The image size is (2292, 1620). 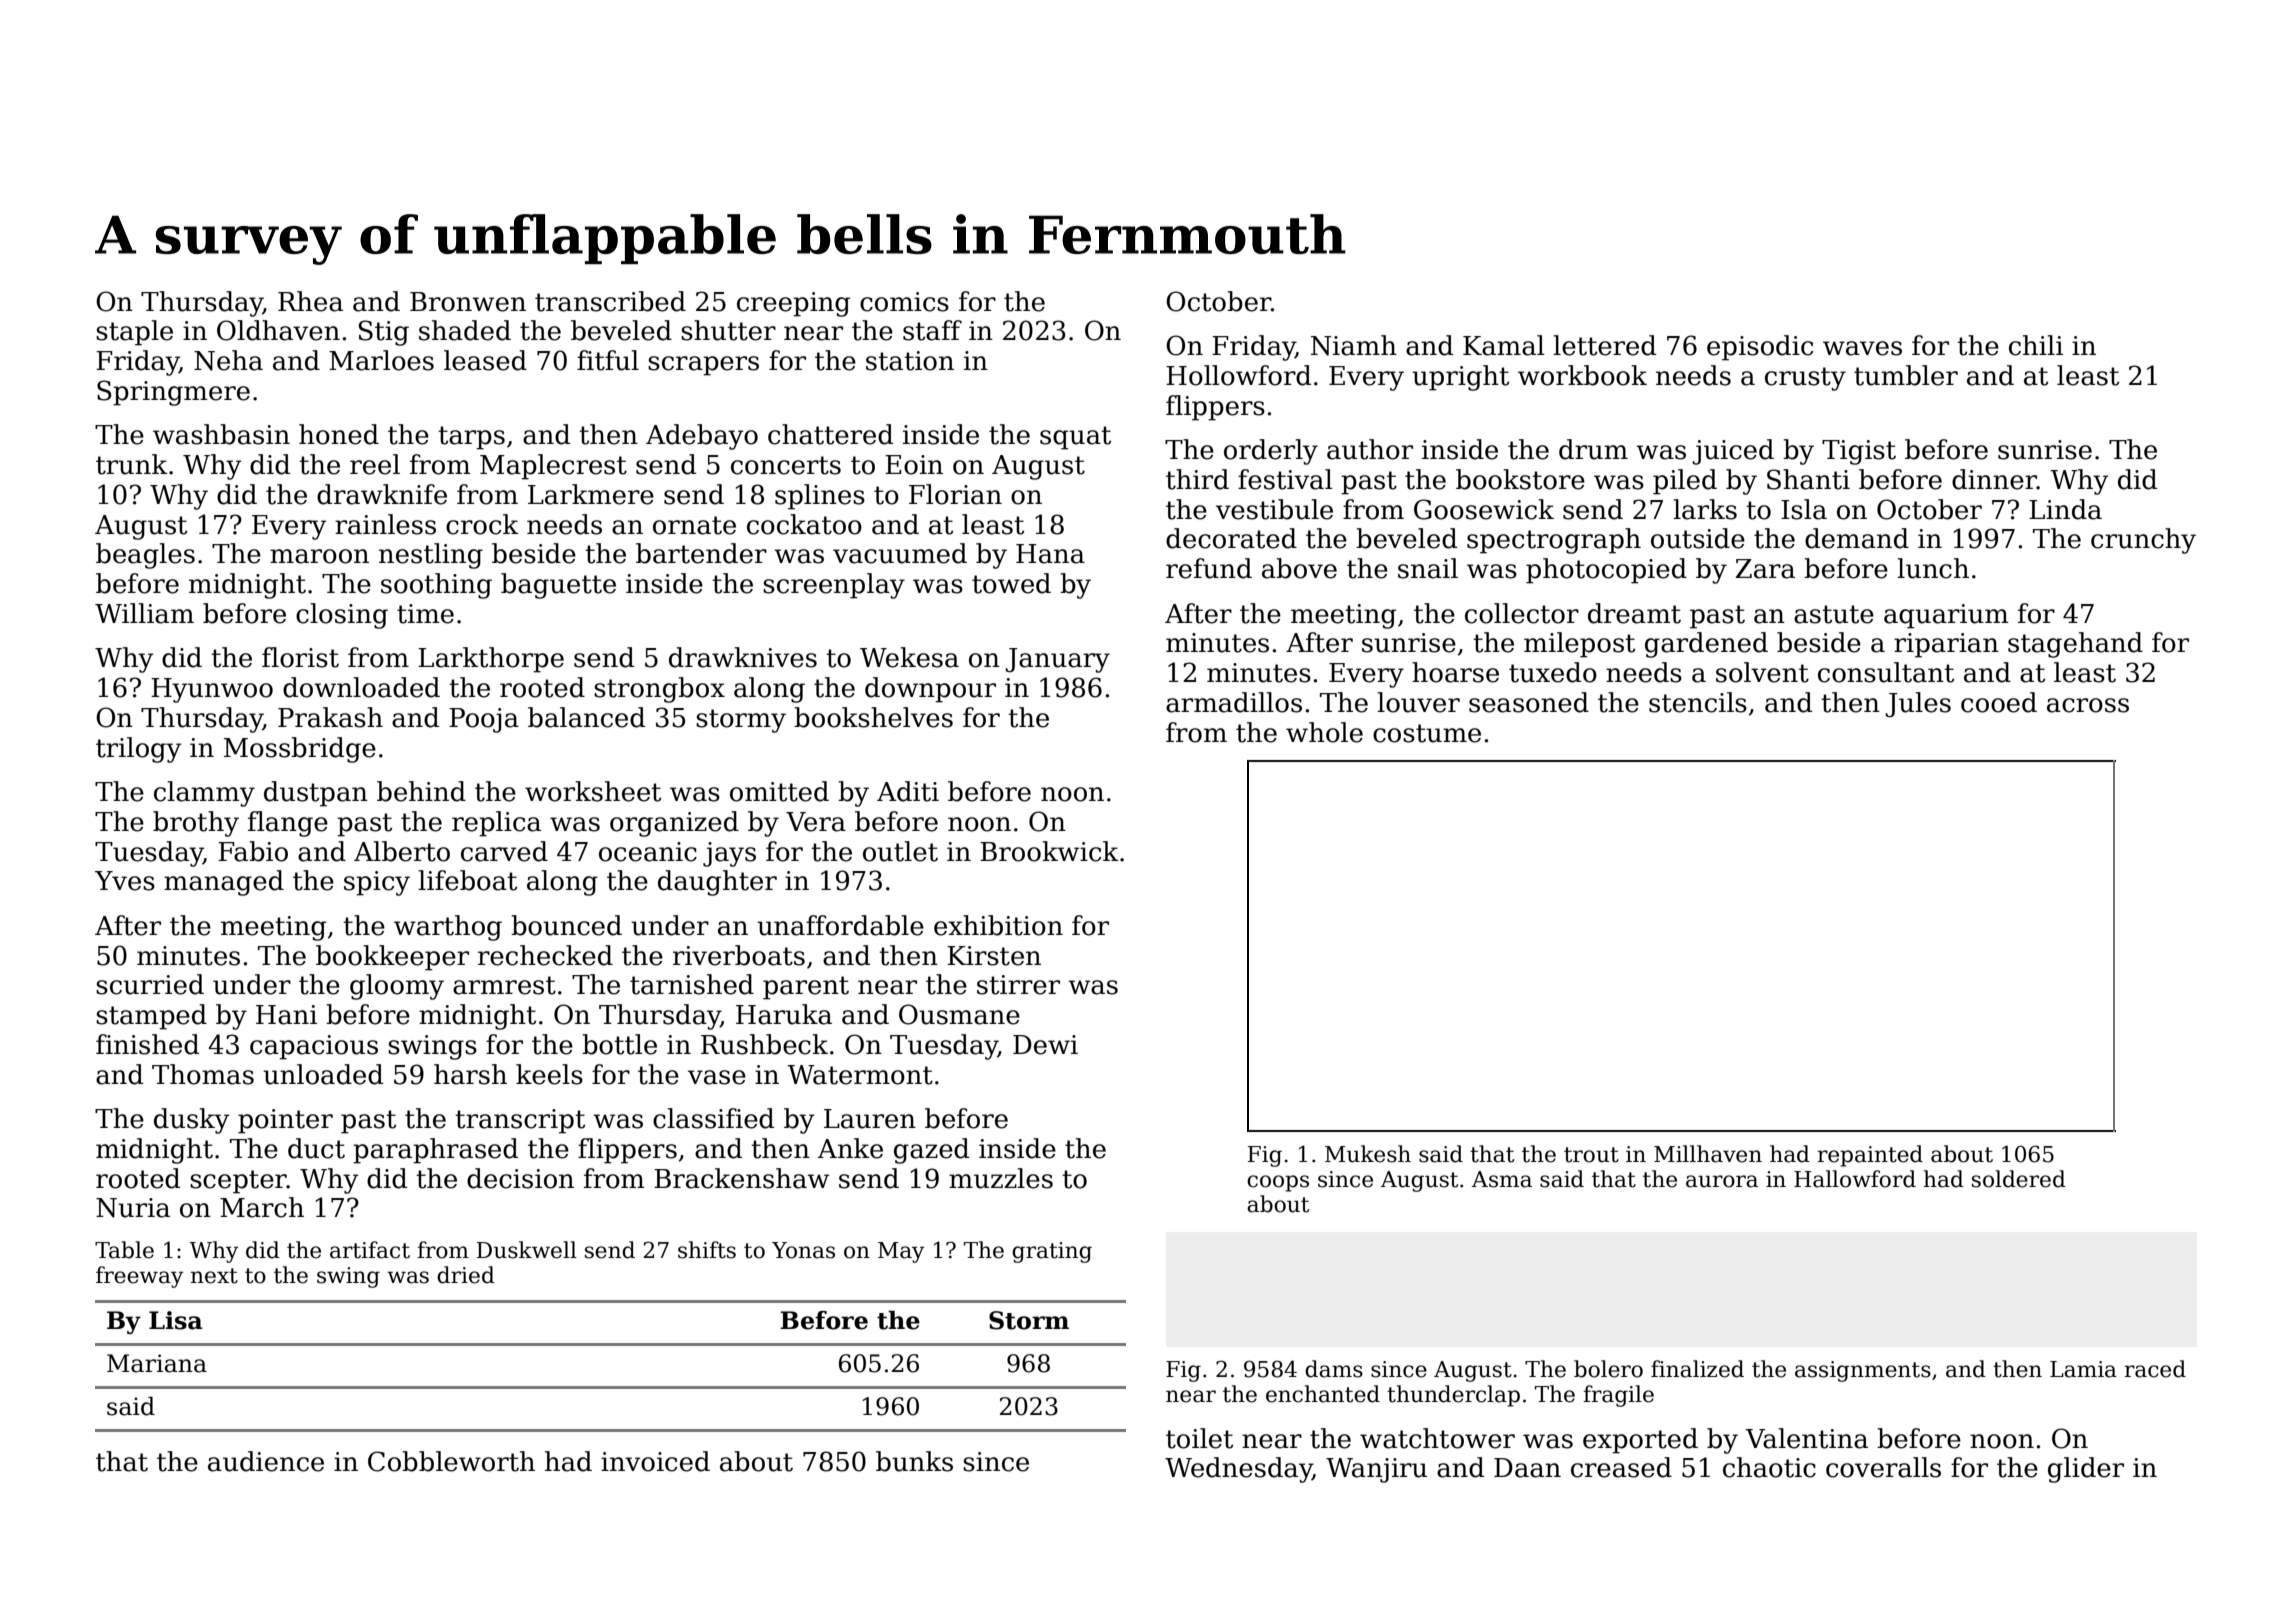 I want to click on whole, so click(x=1324, y=732).
